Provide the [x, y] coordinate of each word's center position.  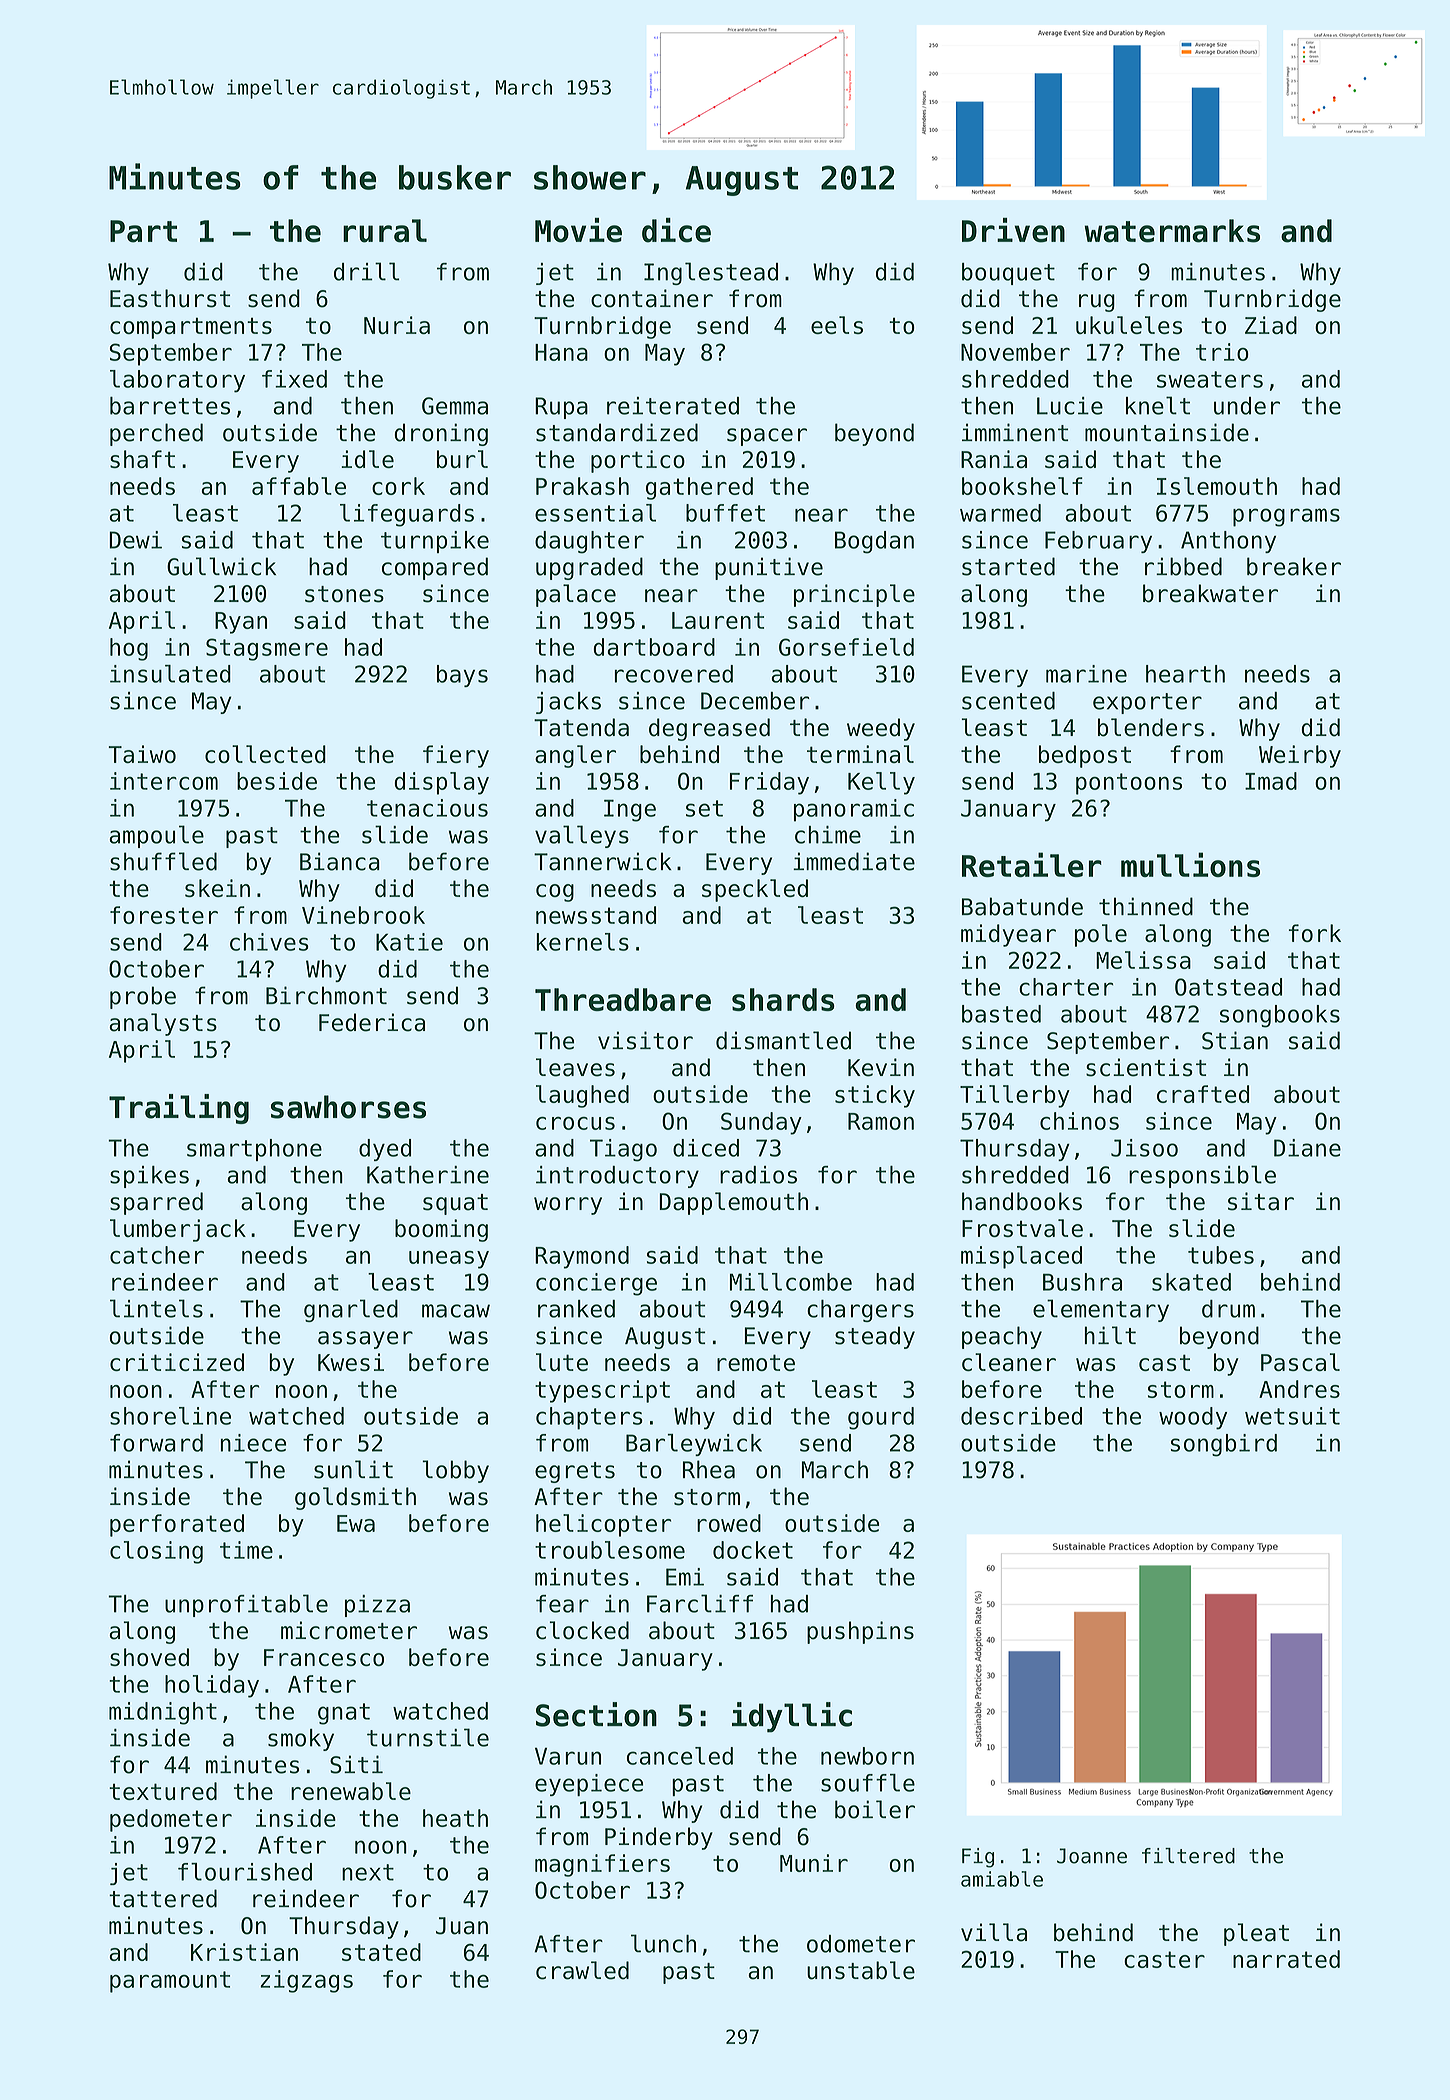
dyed [385, 1150]
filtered [1188, 1856]
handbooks [1022, 1201]
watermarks [1172, 231]
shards [783, 999]
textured [163, 1791]
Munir [814, 1863]
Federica [372, 1022]
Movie [578, 230]
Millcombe [791, 1282]
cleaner [1009, 1362]
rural [385, 231]
